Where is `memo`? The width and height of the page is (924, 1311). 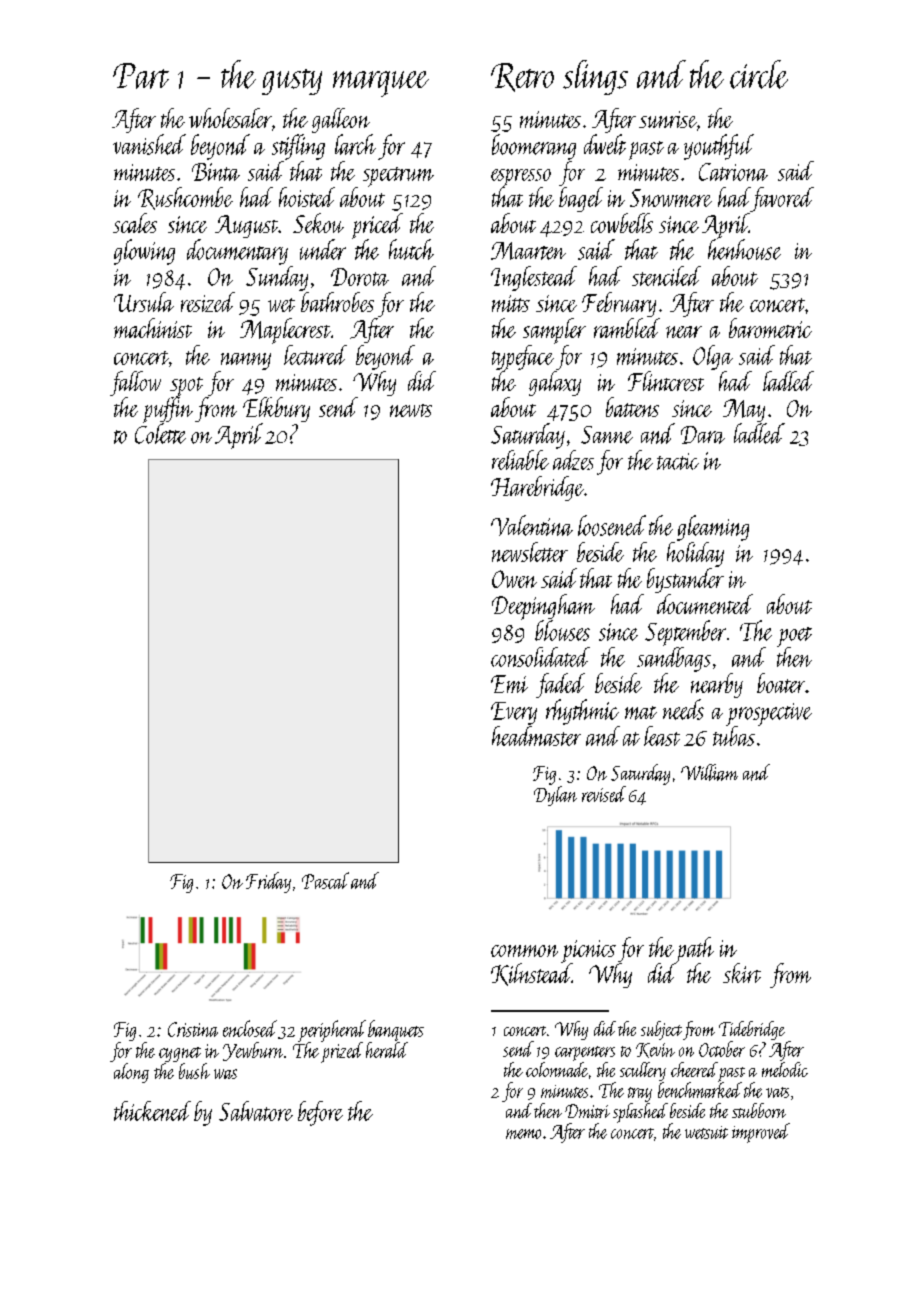 memo is located at coordinates (523, 1134).
